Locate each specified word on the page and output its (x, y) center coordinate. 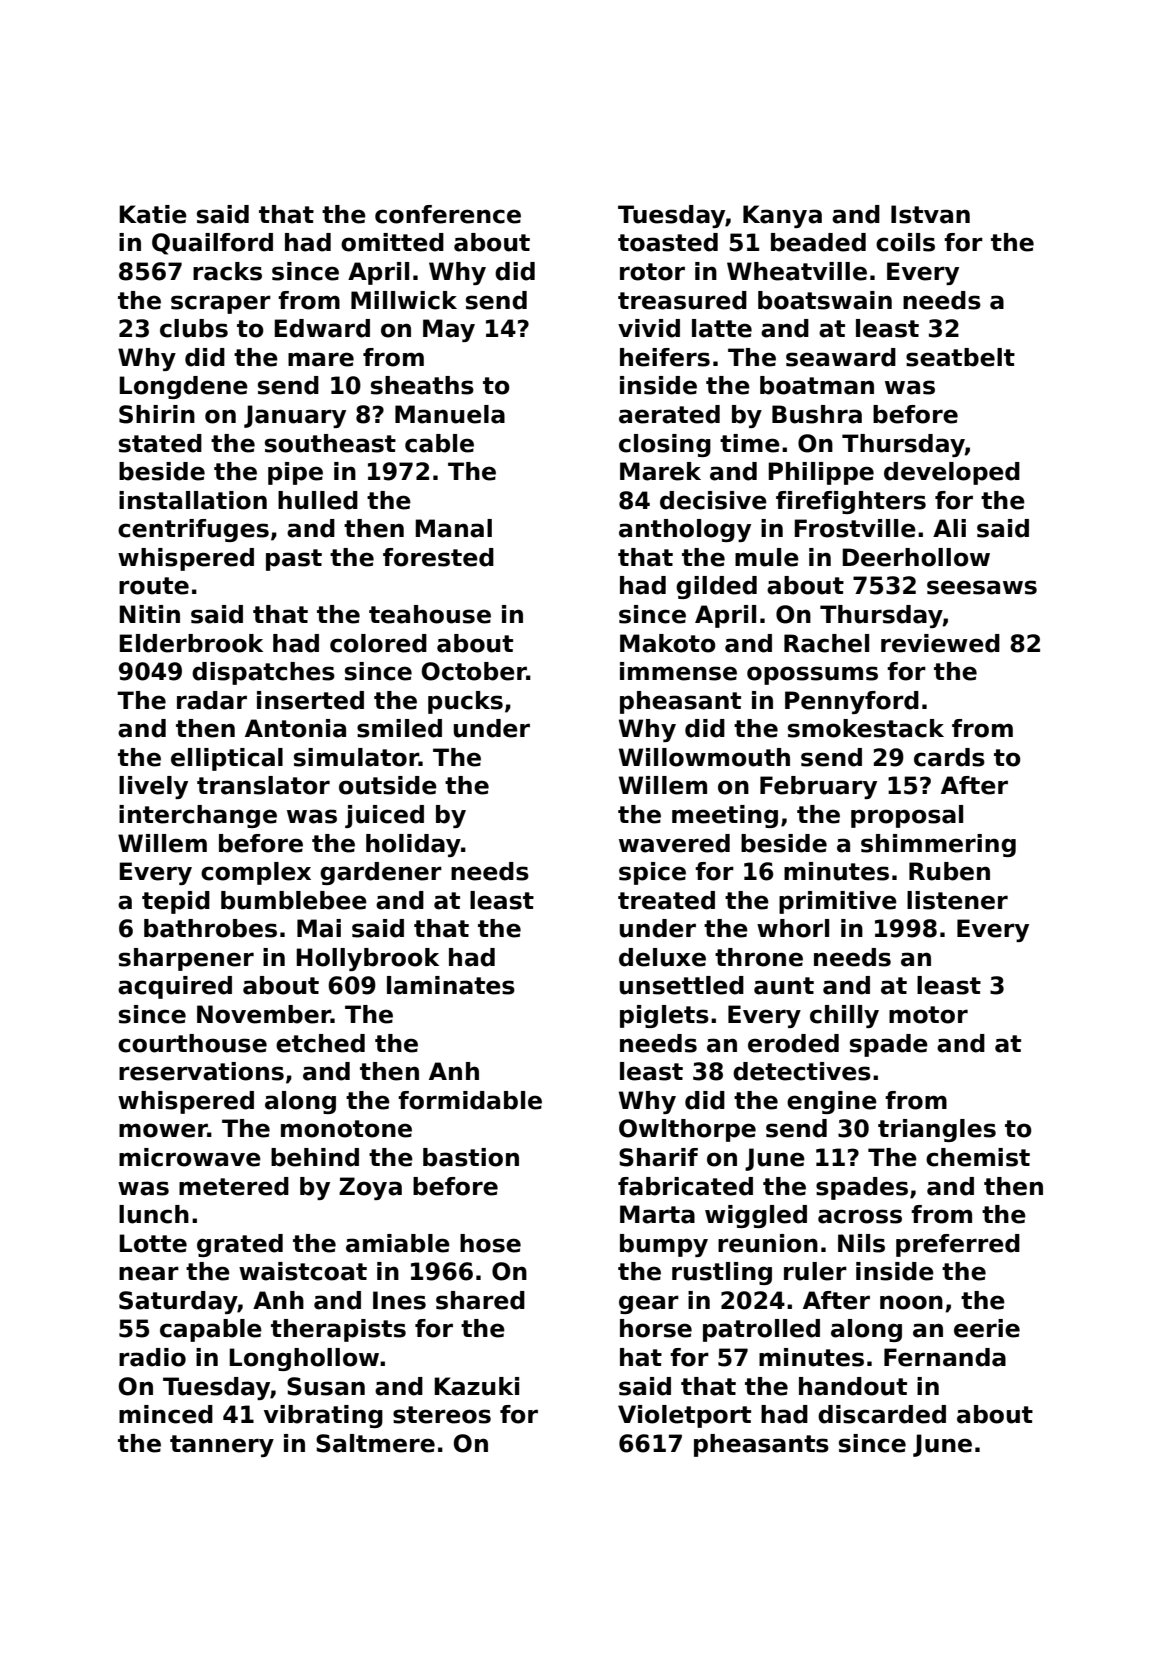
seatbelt (960, 357)
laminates (451, 985)
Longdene (183, 387)
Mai (319, 928)
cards (949, 757)
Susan (326, 1386)
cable (439, 443)
